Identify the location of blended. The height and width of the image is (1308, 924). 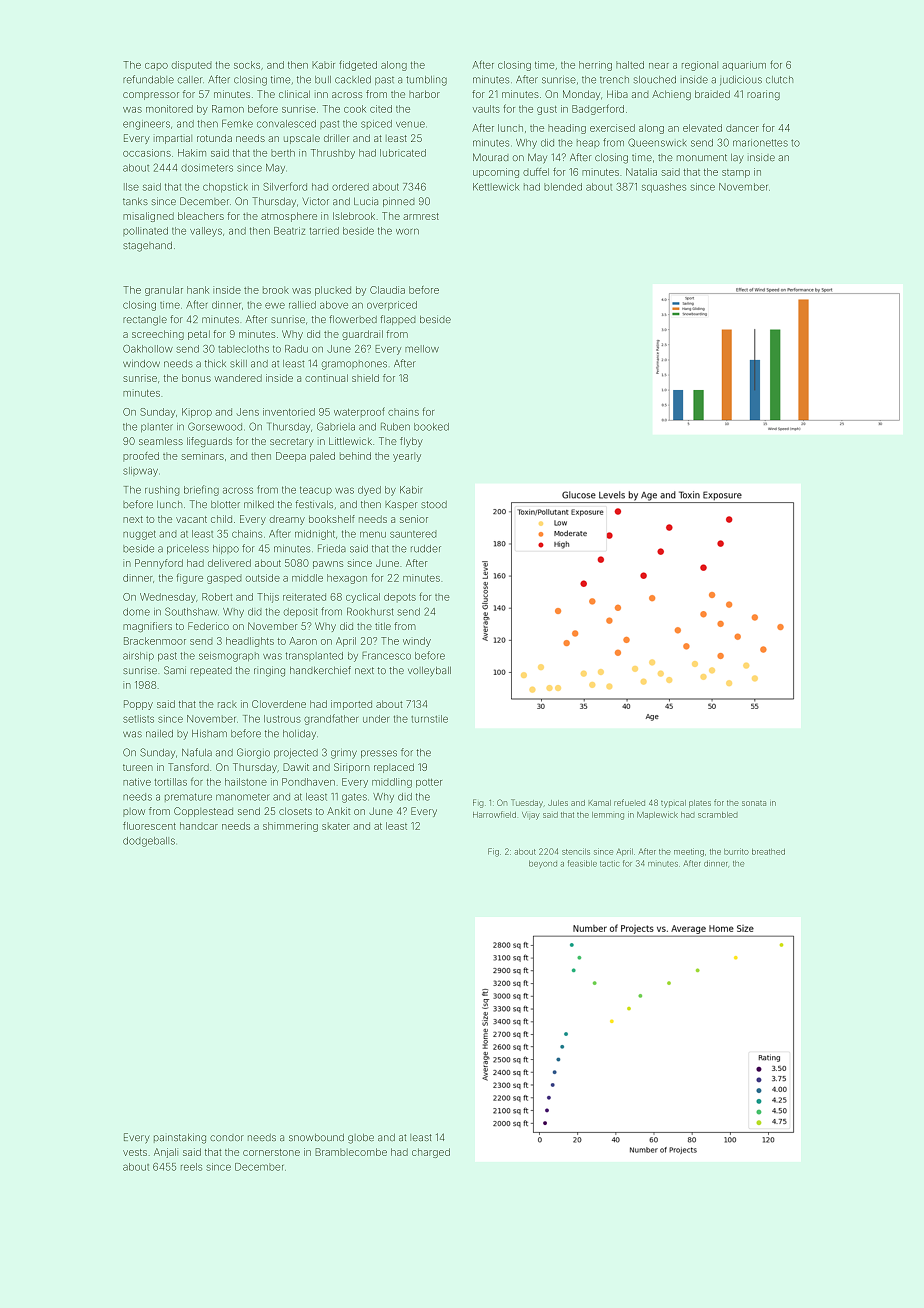
(563, 187).
